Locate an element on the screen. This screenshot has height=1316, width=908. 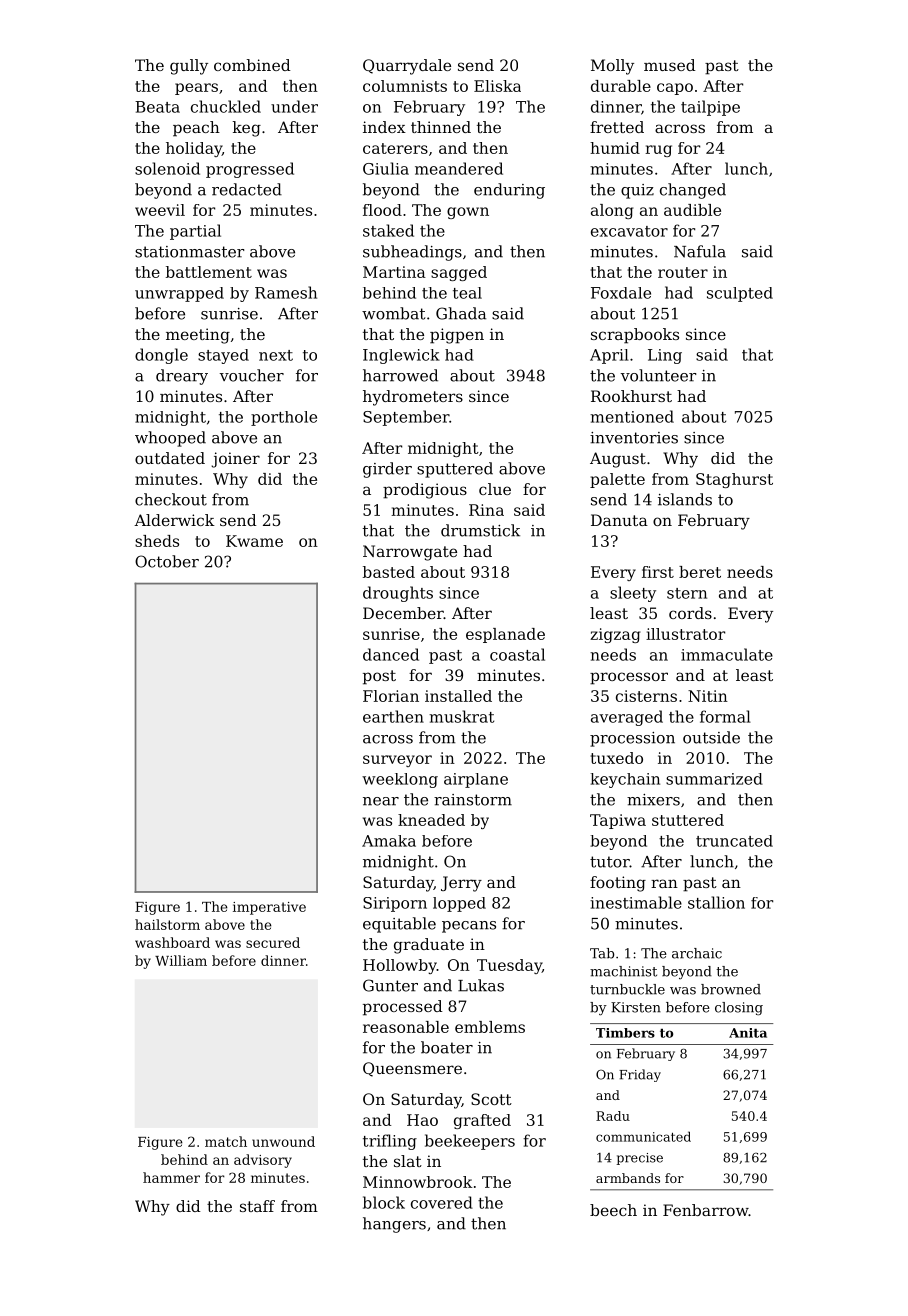
beech is located at coordinates (613, 1210).
